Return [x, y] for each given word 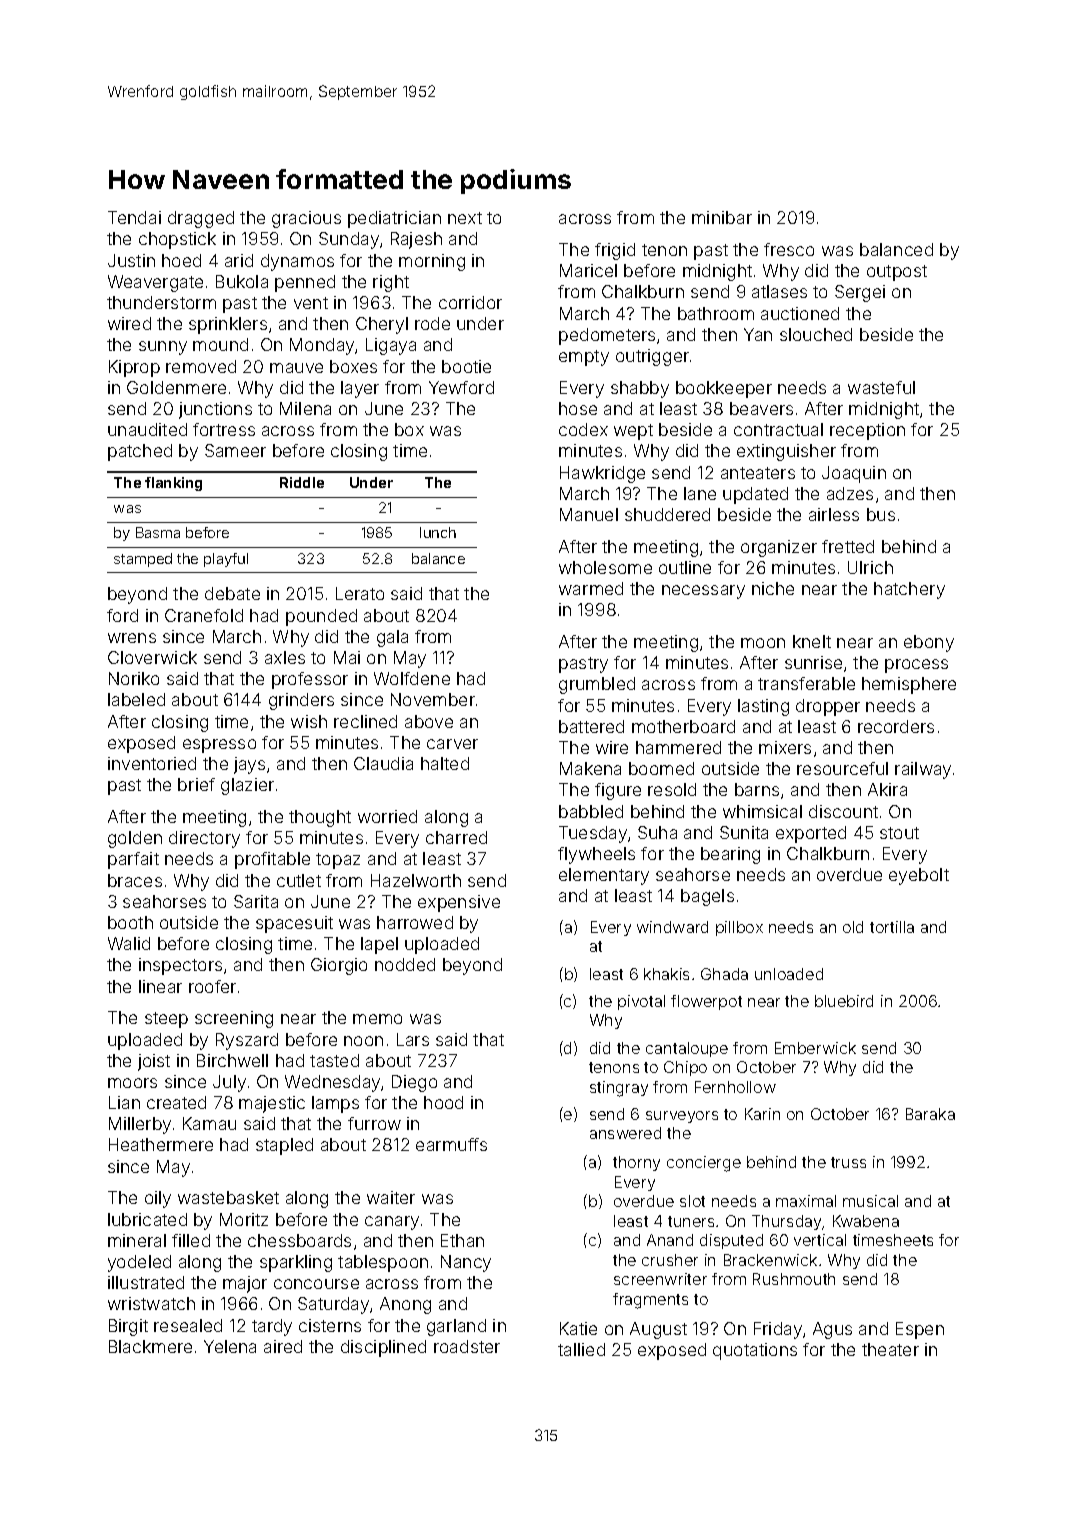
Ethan [462, 1240]
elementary [604, 876]
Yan [758, 334]
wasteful [881, 387]
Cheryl [382, 325]
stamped [143, 560]
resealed [188, 1325]
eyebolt [919, 876]
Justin [131, 260]
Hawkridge [602, 474]
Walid [129, 943]
